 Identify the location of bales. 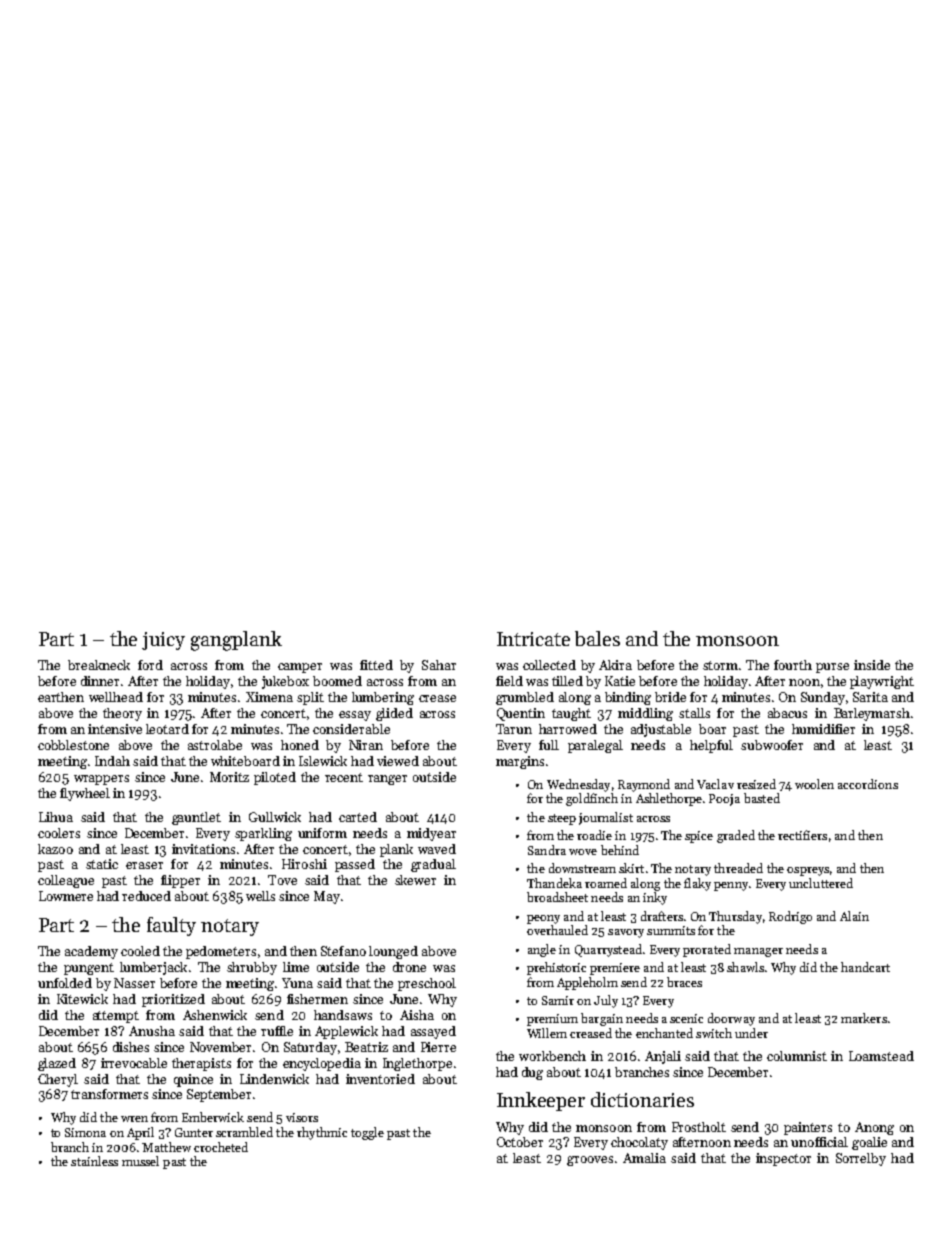
(597, 638).
